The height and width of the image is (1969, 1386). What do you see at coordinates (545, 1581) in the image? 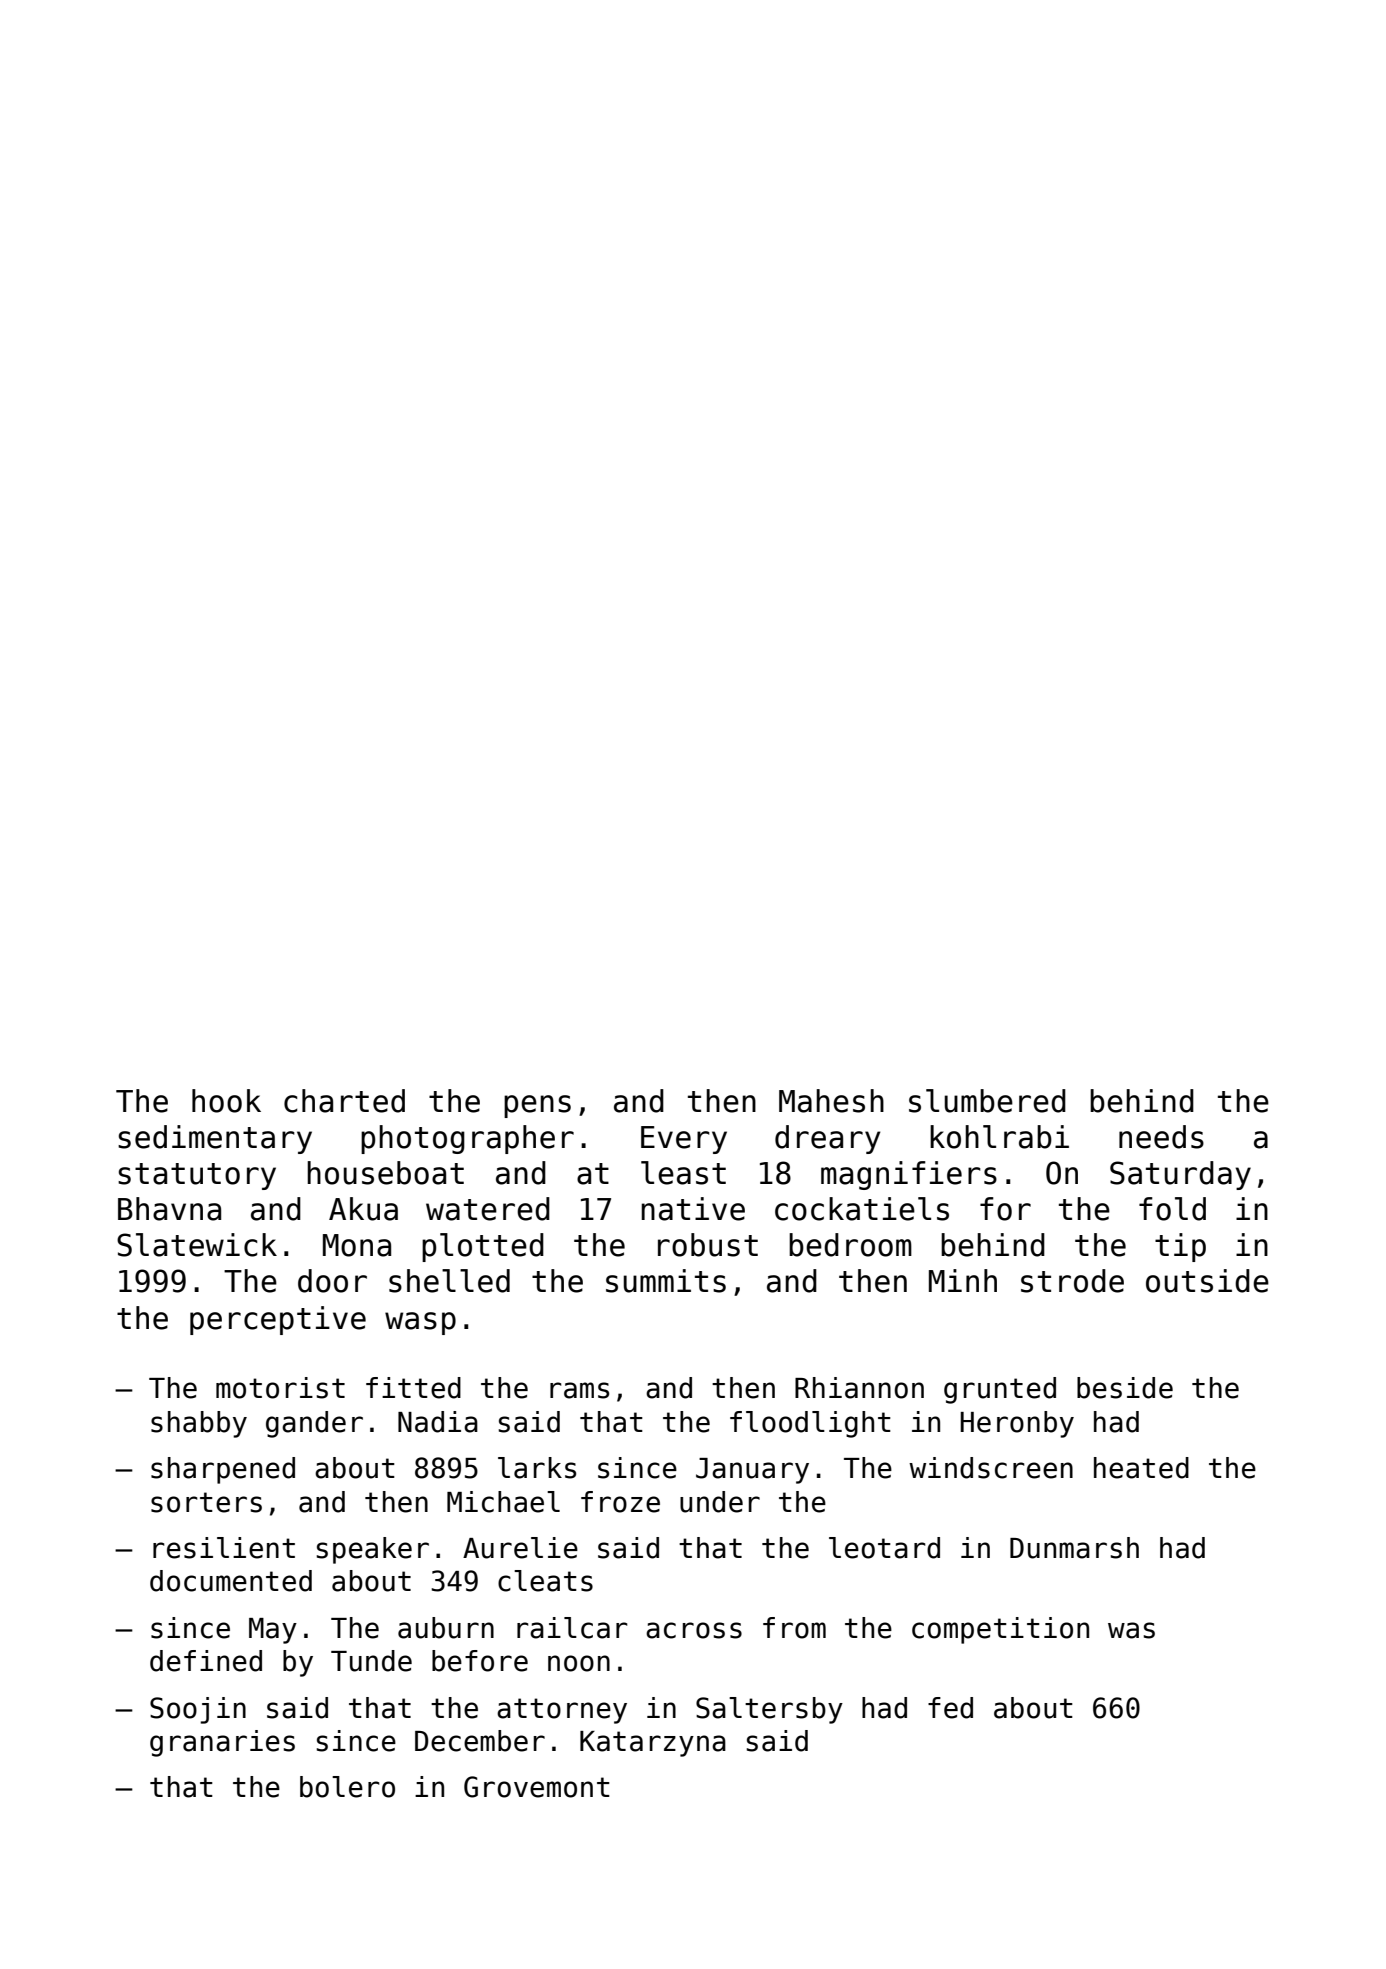
I see `cleats` at bounding box center [545, 1581].
